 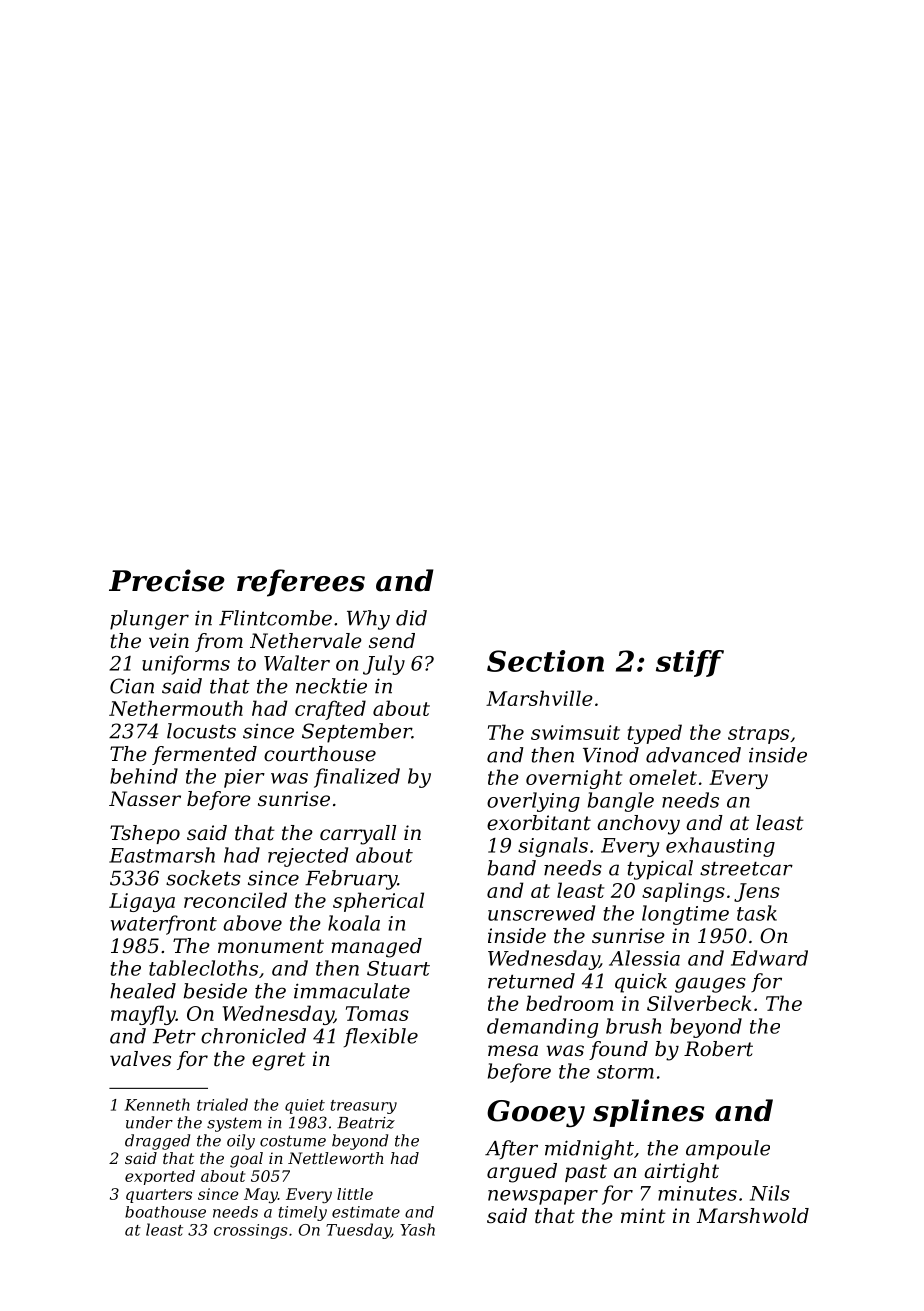 I want to click on demanding, so click(x=542, y=1028).
